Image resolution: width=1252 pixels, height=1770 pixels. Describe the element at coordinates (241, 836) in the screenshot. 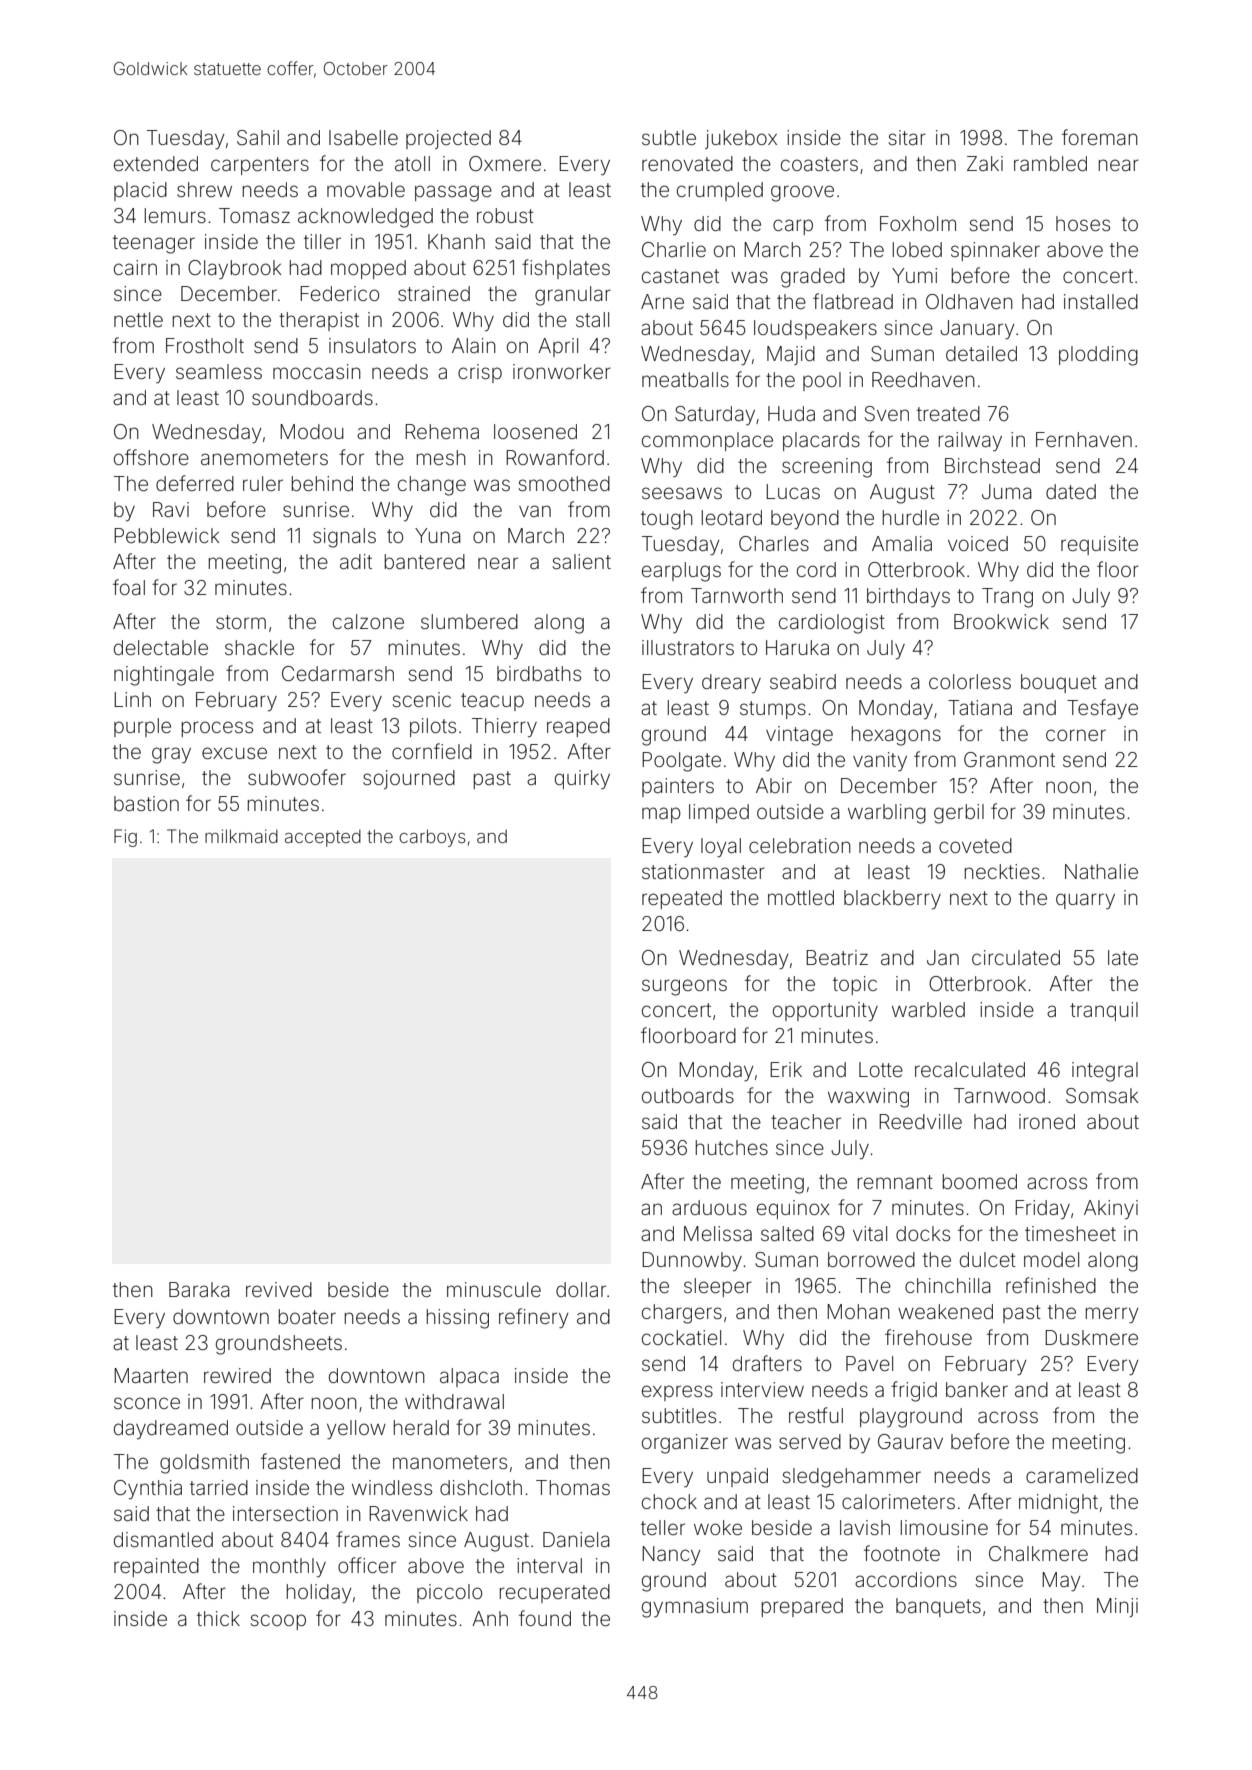

I see `milkmaid` at that location.
